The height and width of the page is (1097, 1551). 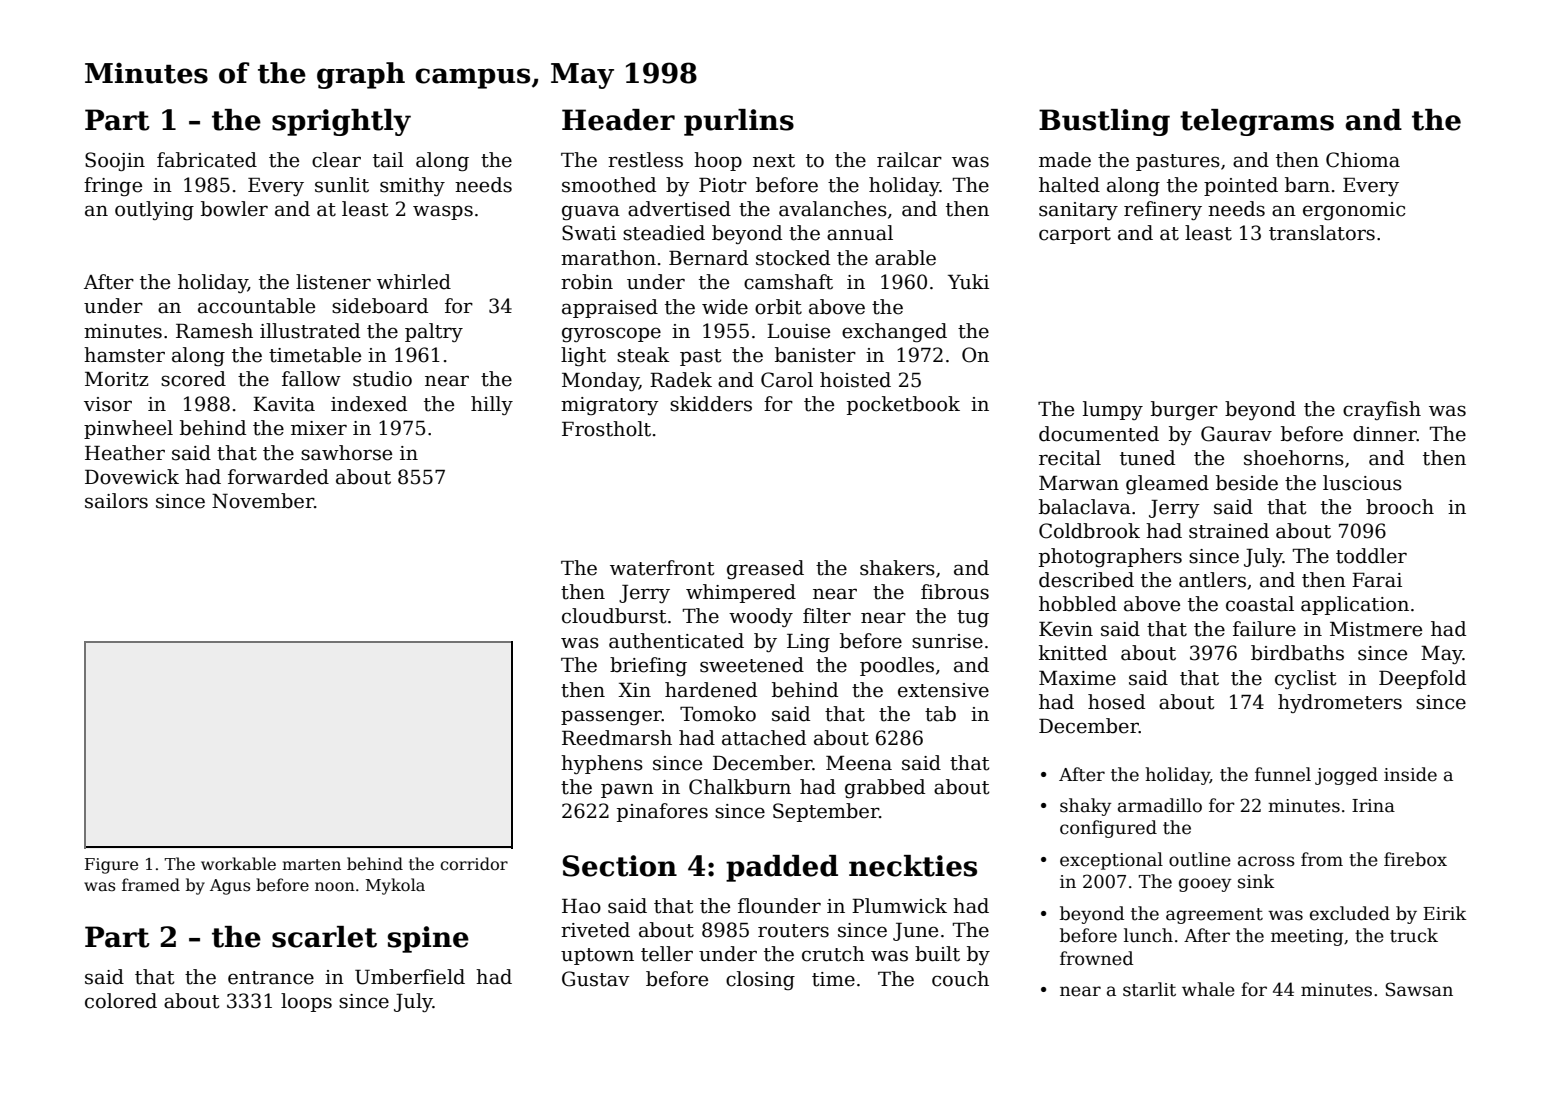 What do you see at coordinates (1382, 410) in the page?
I see `crayfish` at bounding box center [1382, 410].
